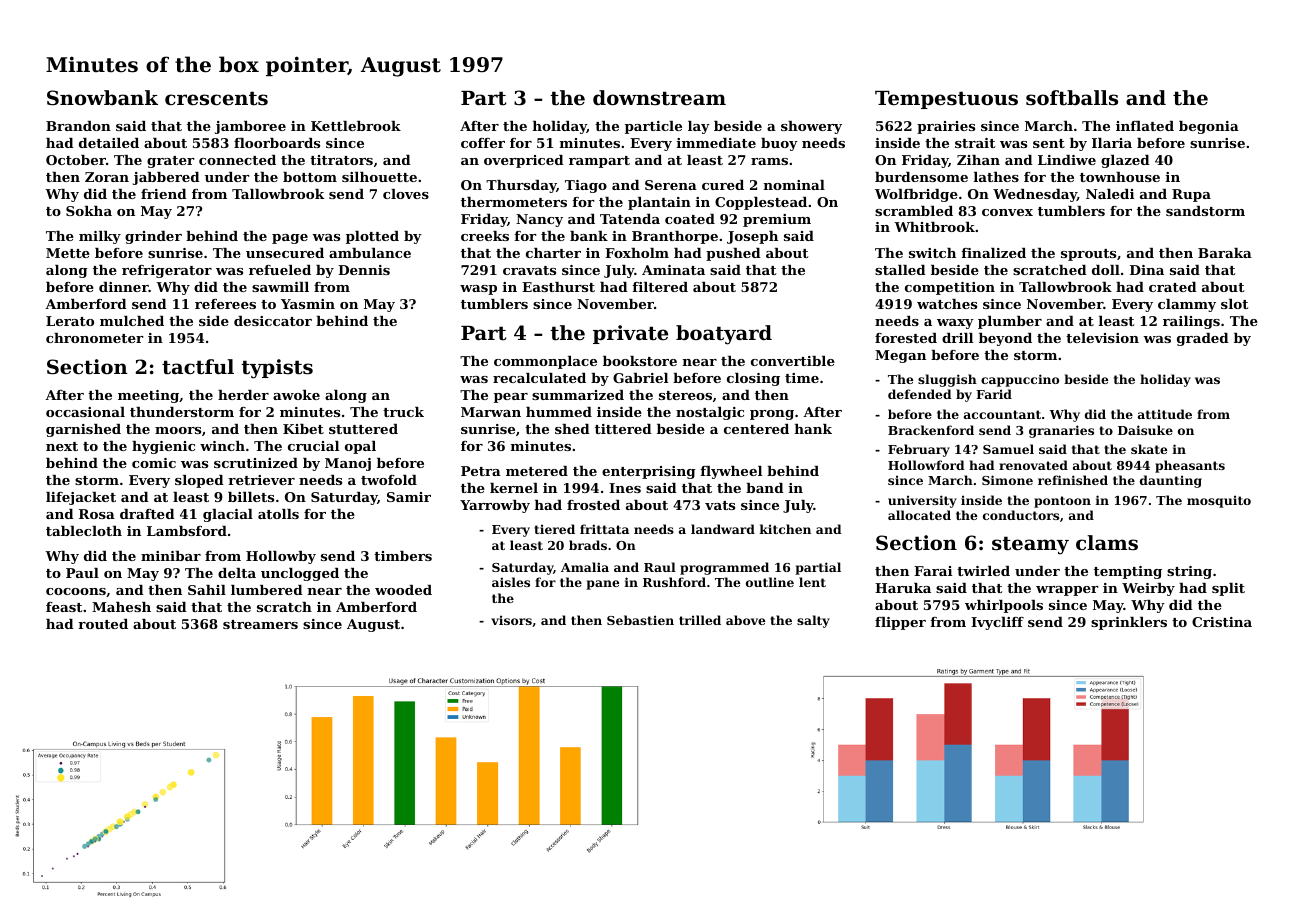 Image resolution: width=1308 pixels, height=924 pixels. Describe the element at coordinates (70, 321) in the screenshot. I see `Lerato` at that location.
